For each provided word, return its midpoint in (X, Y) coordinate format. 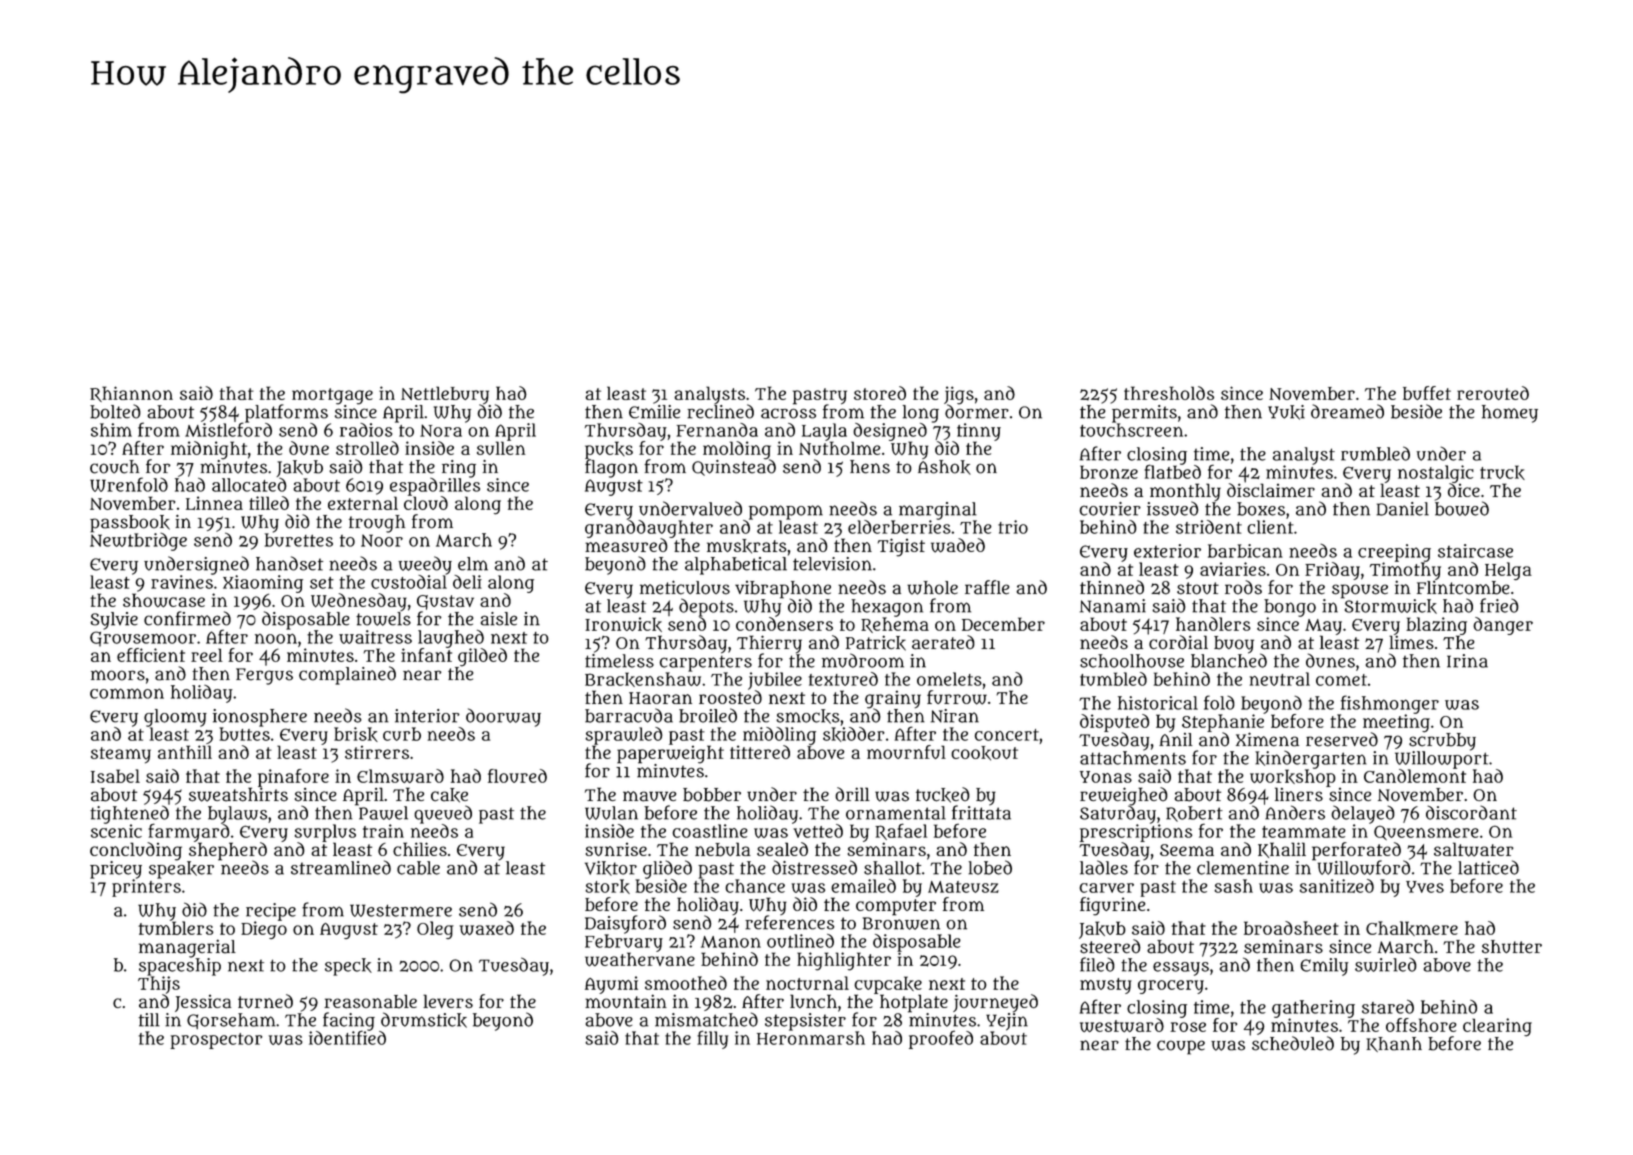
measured (626, 545)
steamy (121, 755)
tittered (760, 752)
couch (114, 467)
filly (712, 1039)
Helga (1508, 571)
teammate (1304, 832)
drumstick (424, 1020)
